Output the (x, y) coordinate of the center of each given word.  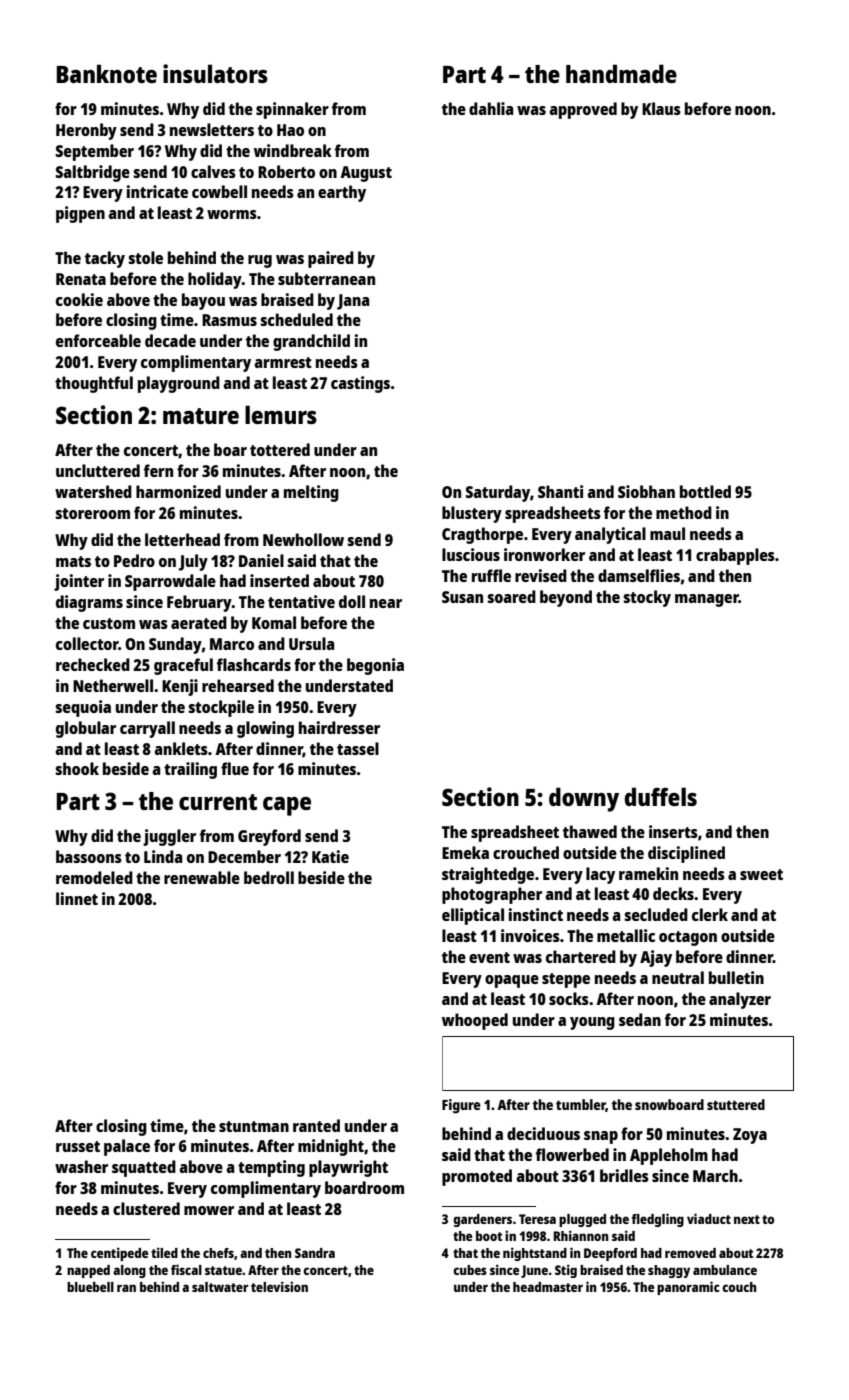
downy (584, 799)
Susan (462, 597)
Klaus (661, 108)
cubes (470, 1270)
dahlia (491, 108)
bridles (624, 1175)
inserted (279, 580)
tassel (358, 748)
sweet (761, 874)
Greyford (269, 837)
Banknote (107, 73)
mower (209, 1210)
